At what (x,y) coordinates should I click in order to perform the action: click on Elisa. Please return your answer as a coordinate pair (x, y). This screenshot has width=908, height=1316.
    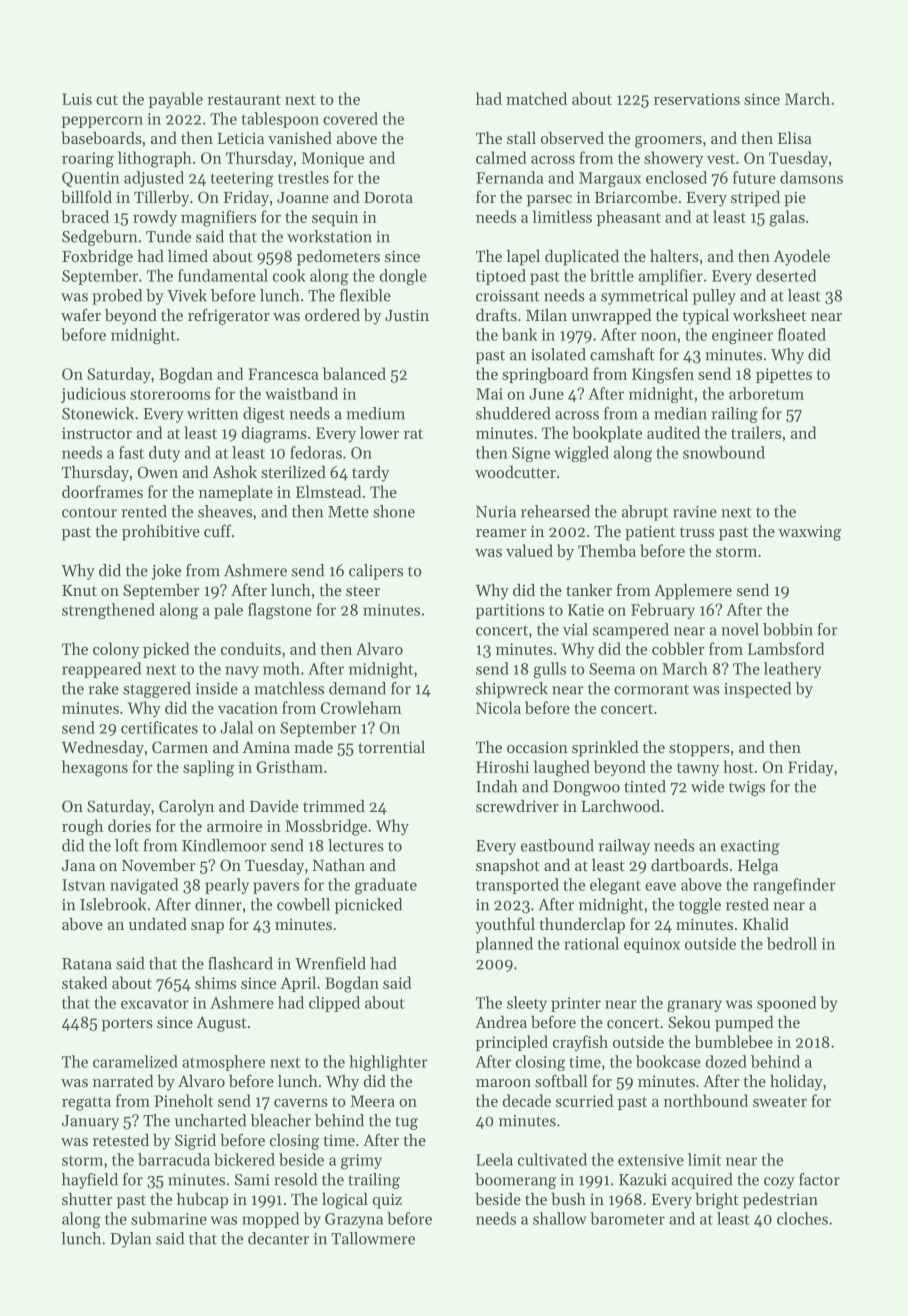
    Looking at the image, I should click on (795, 138).
